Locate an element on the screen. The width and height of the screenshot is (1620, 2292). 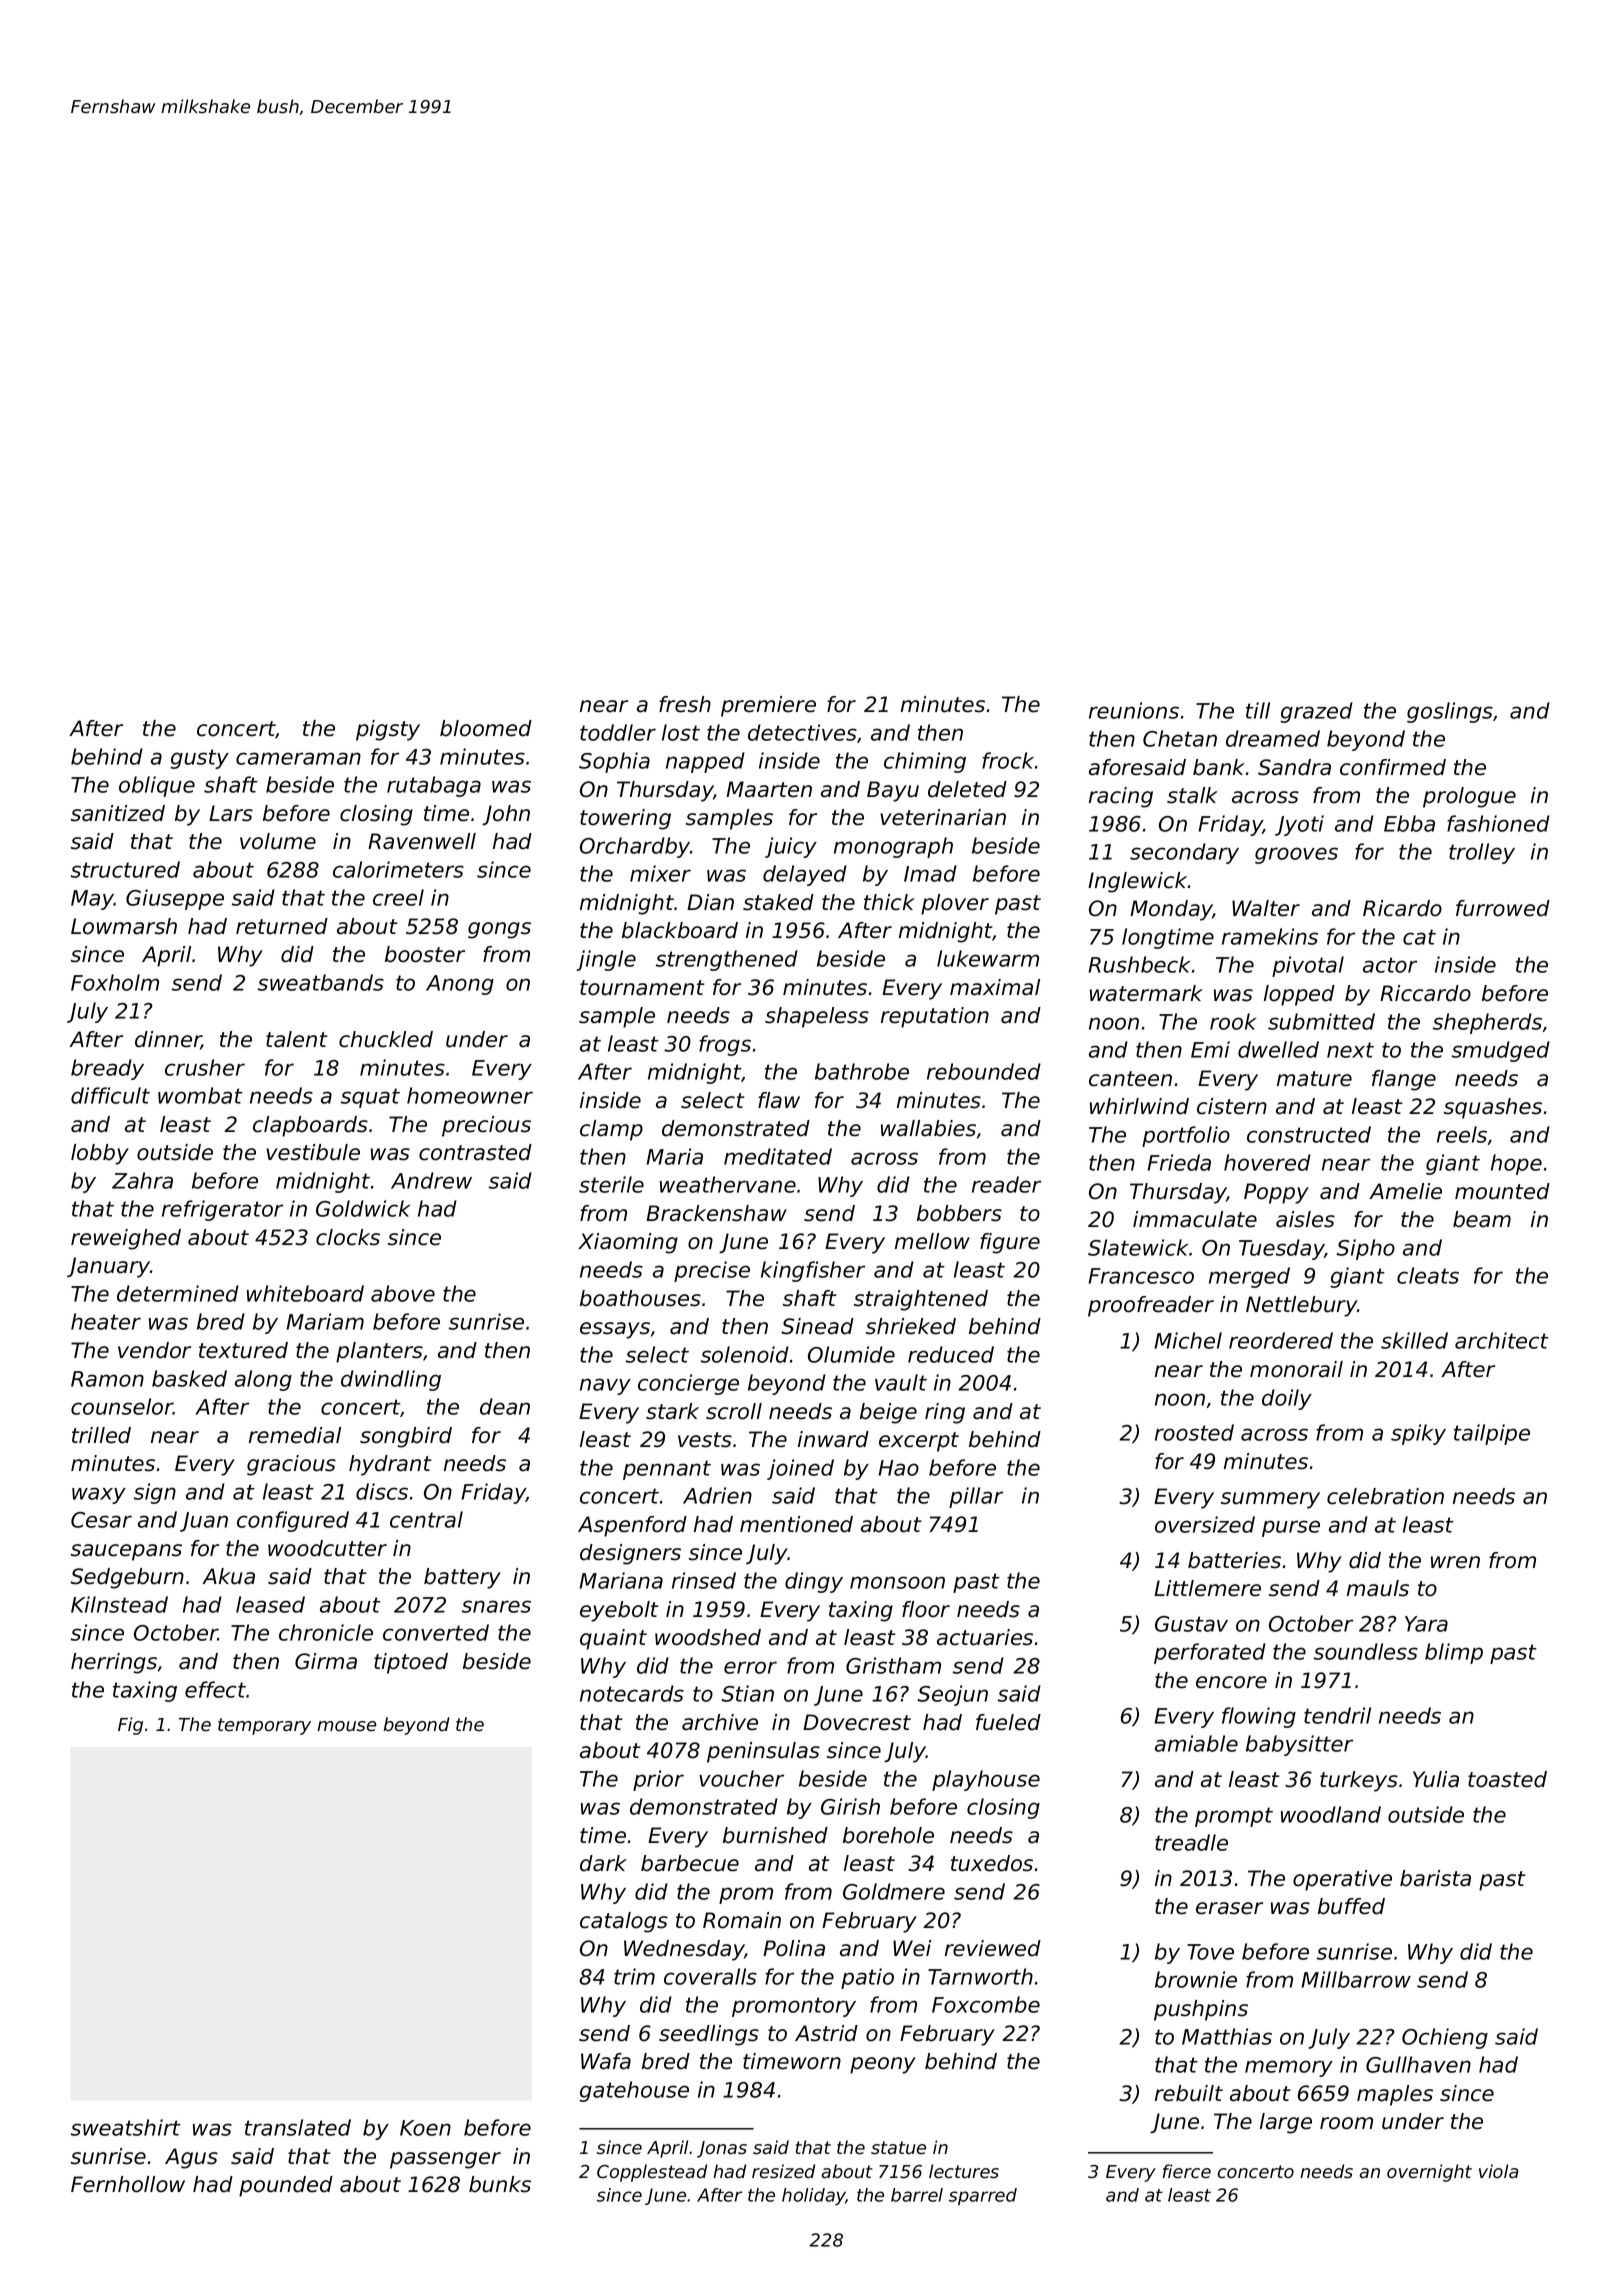
detectives is located at coordinates (802, 732).
